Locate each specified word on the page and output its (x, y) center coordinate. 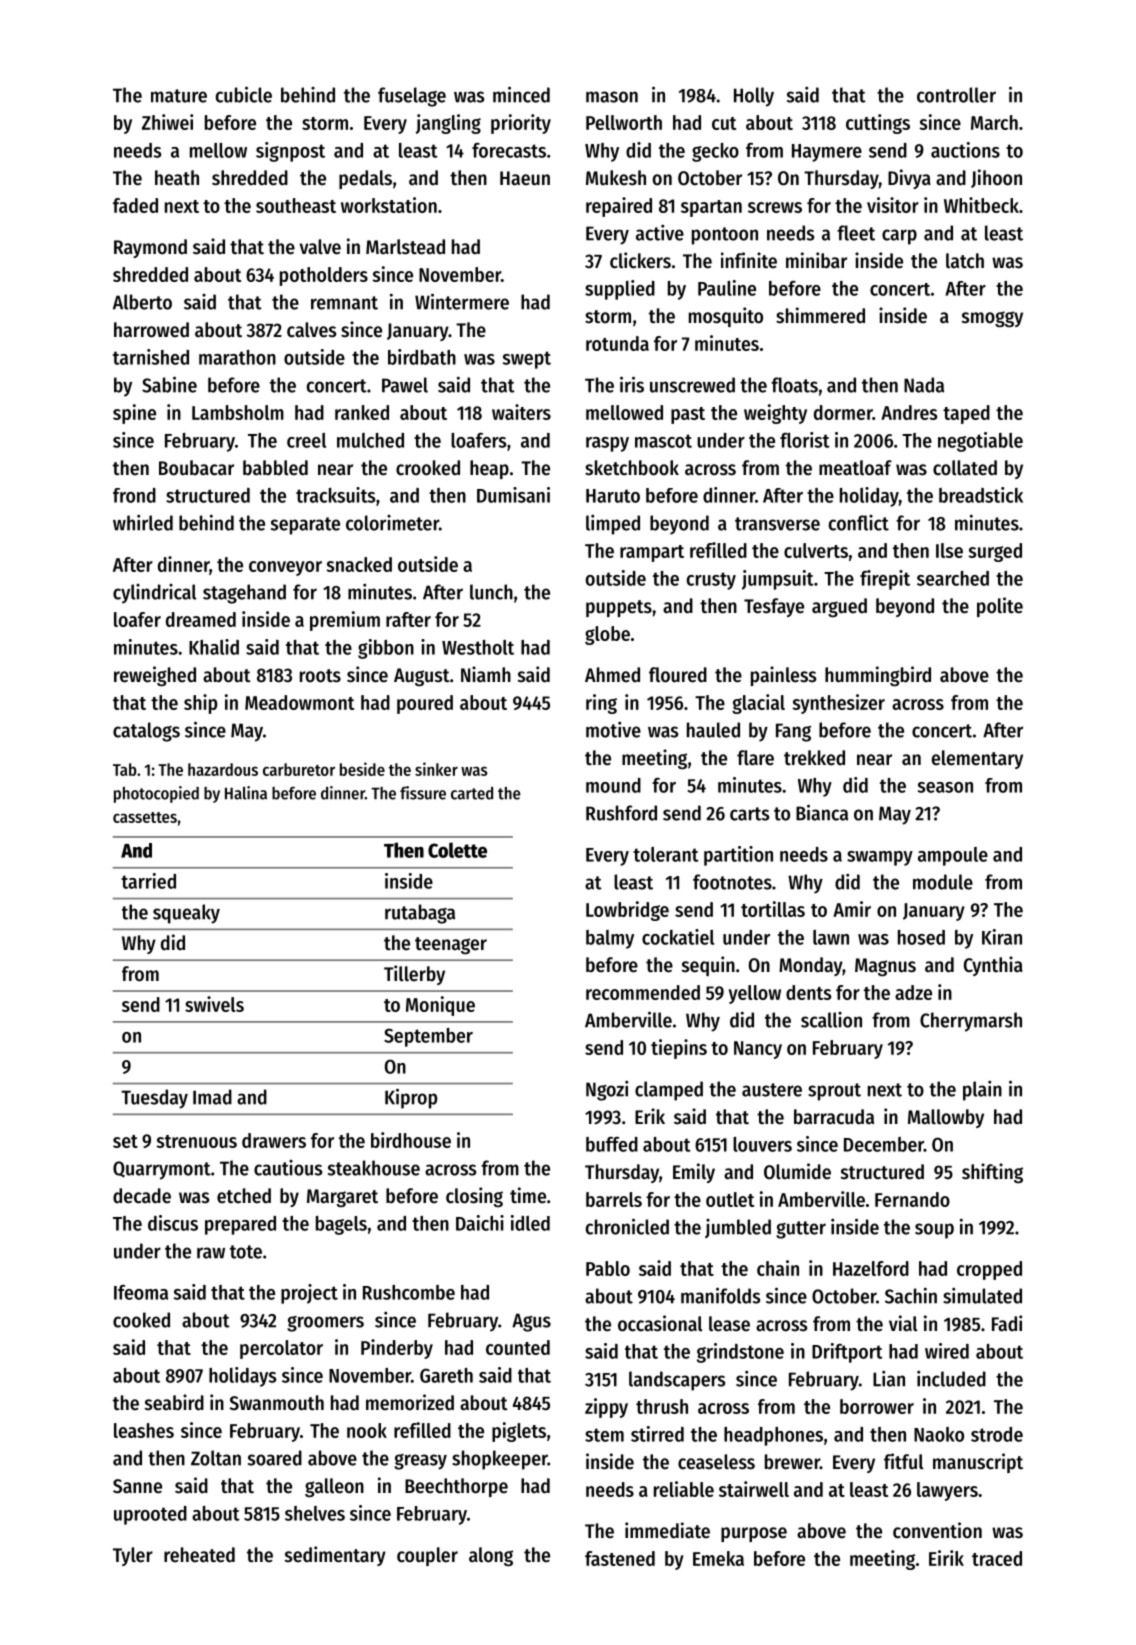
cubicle (244, 94)
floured (678, 675)
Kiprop (411, 1098)
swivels (214, 1004)
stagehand (244, 594)
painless (783, 676)
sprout (834, 1092)
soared (275, 1458)
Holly (754, 97)
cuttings (878, 124)
